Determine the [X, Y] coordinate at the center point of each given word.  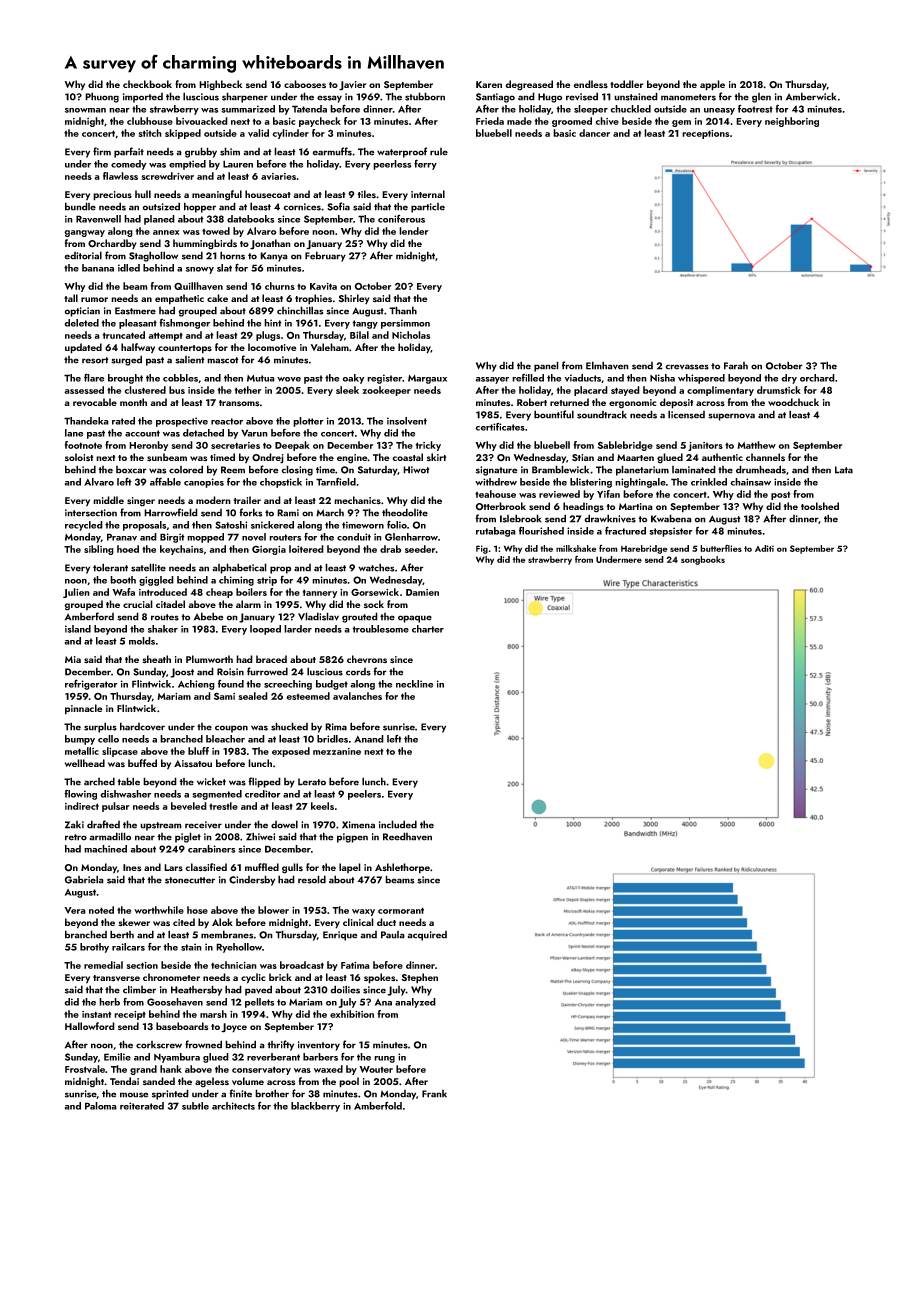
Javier [352, 86]
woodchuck [793, 402]
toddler [626, 84]
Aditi [764, 548]
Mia [73, 659]
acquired [427, 936]
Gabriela [84, 879]
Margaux [427, 379]
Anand [369, 739]
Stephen [420, 978]
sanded [159, 1081]
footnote [83, 445]
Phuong [102, 97]
